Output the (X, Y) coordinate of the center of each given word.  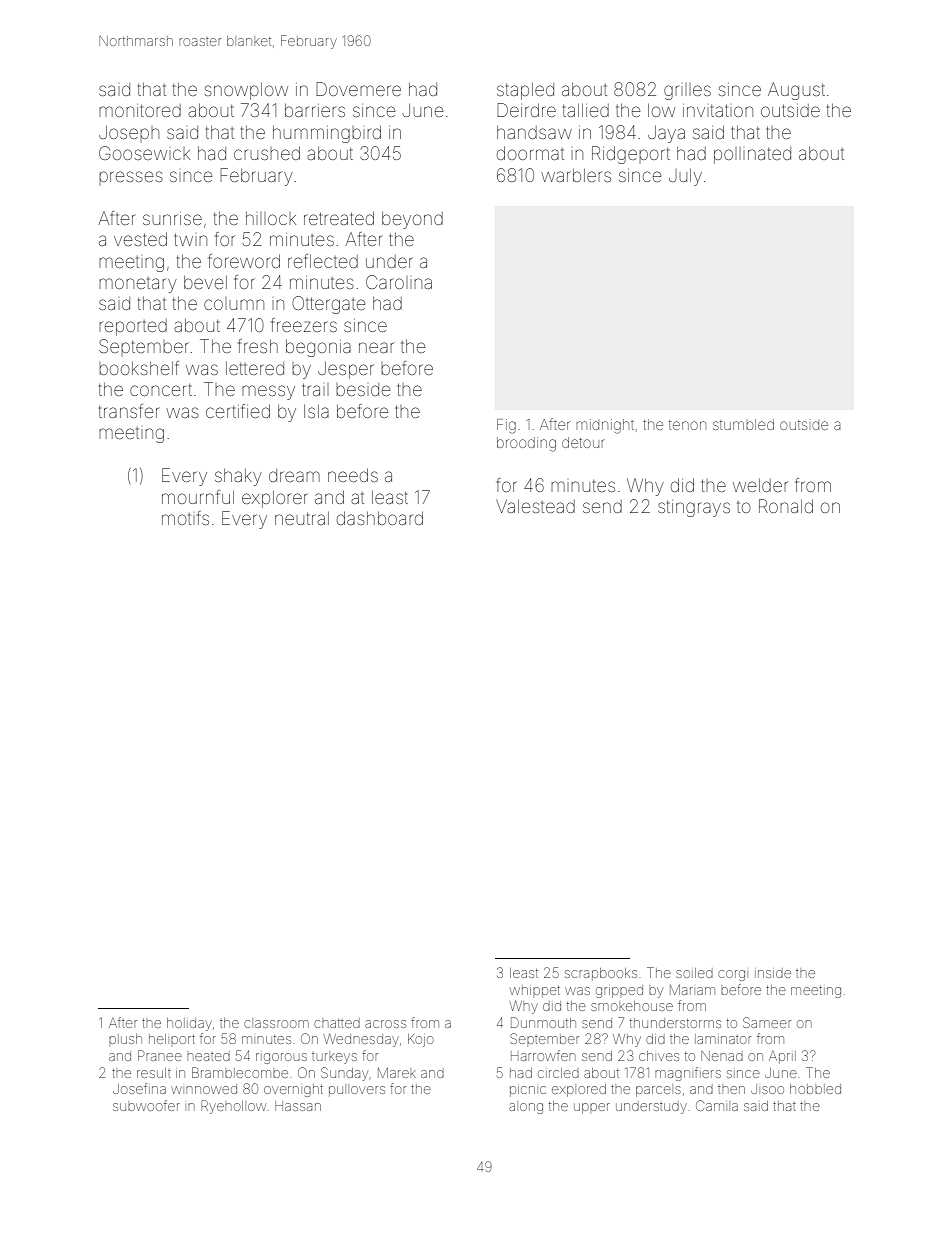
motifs (185, 518)
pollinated (752, 155)
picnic (528, 1091)
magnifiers (688, 1074)
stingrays (694, 508)
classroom (276, 1024)
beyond (412, 220)
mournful (198, 497)
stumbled (743, 424)
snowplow (246, 91)
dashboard (380, 518)
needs (353, 475)
